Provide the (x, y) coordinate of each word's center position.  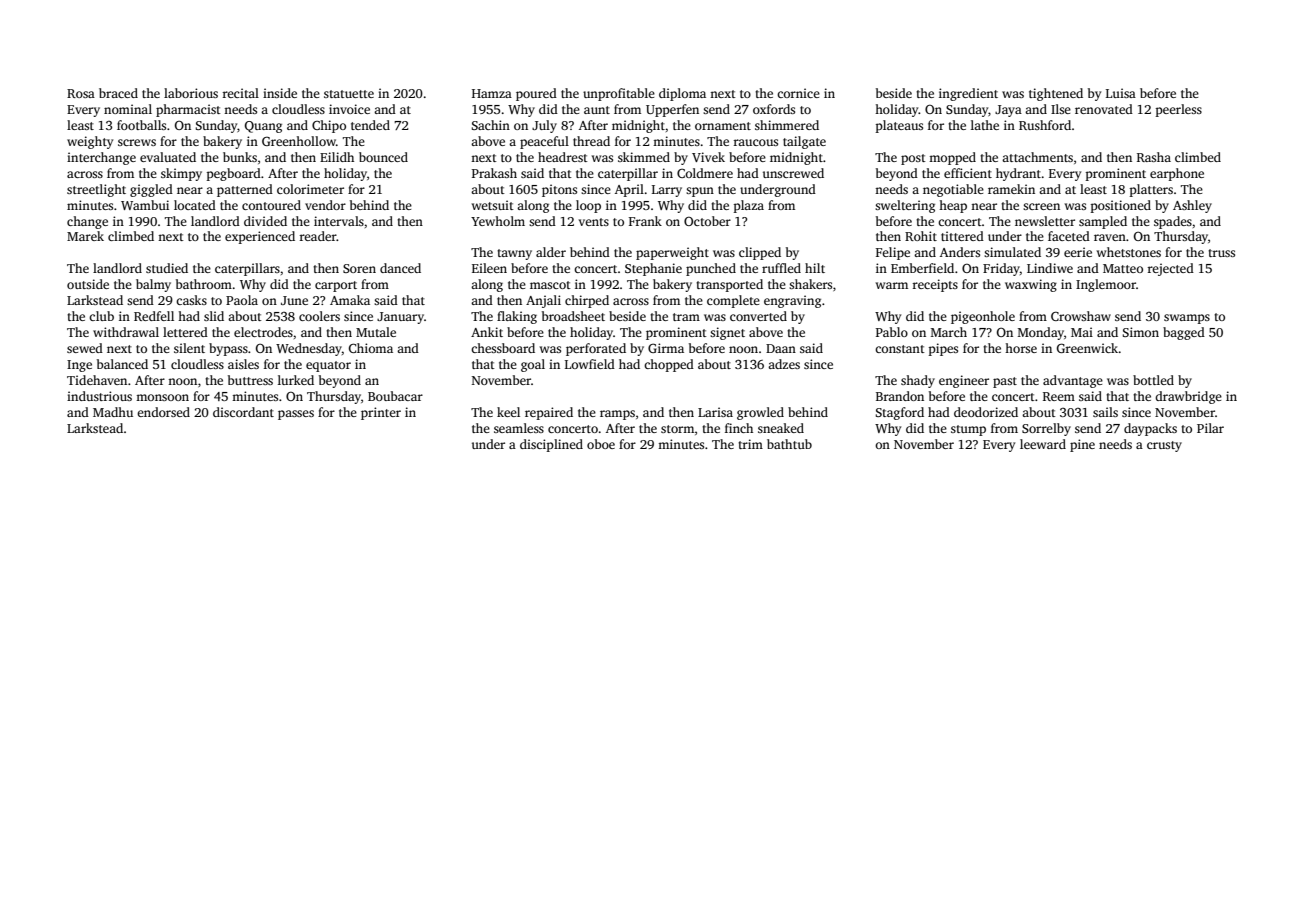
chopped (669, 365)
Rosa (81, 93)
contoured (271, 205)
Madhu (113, 412)
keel (508, 412)
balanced (122, 364)
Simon (1140, 332)
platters (1151, 190)
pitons (559, 190)
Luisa (1121, 93)
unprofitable (619, 94)
